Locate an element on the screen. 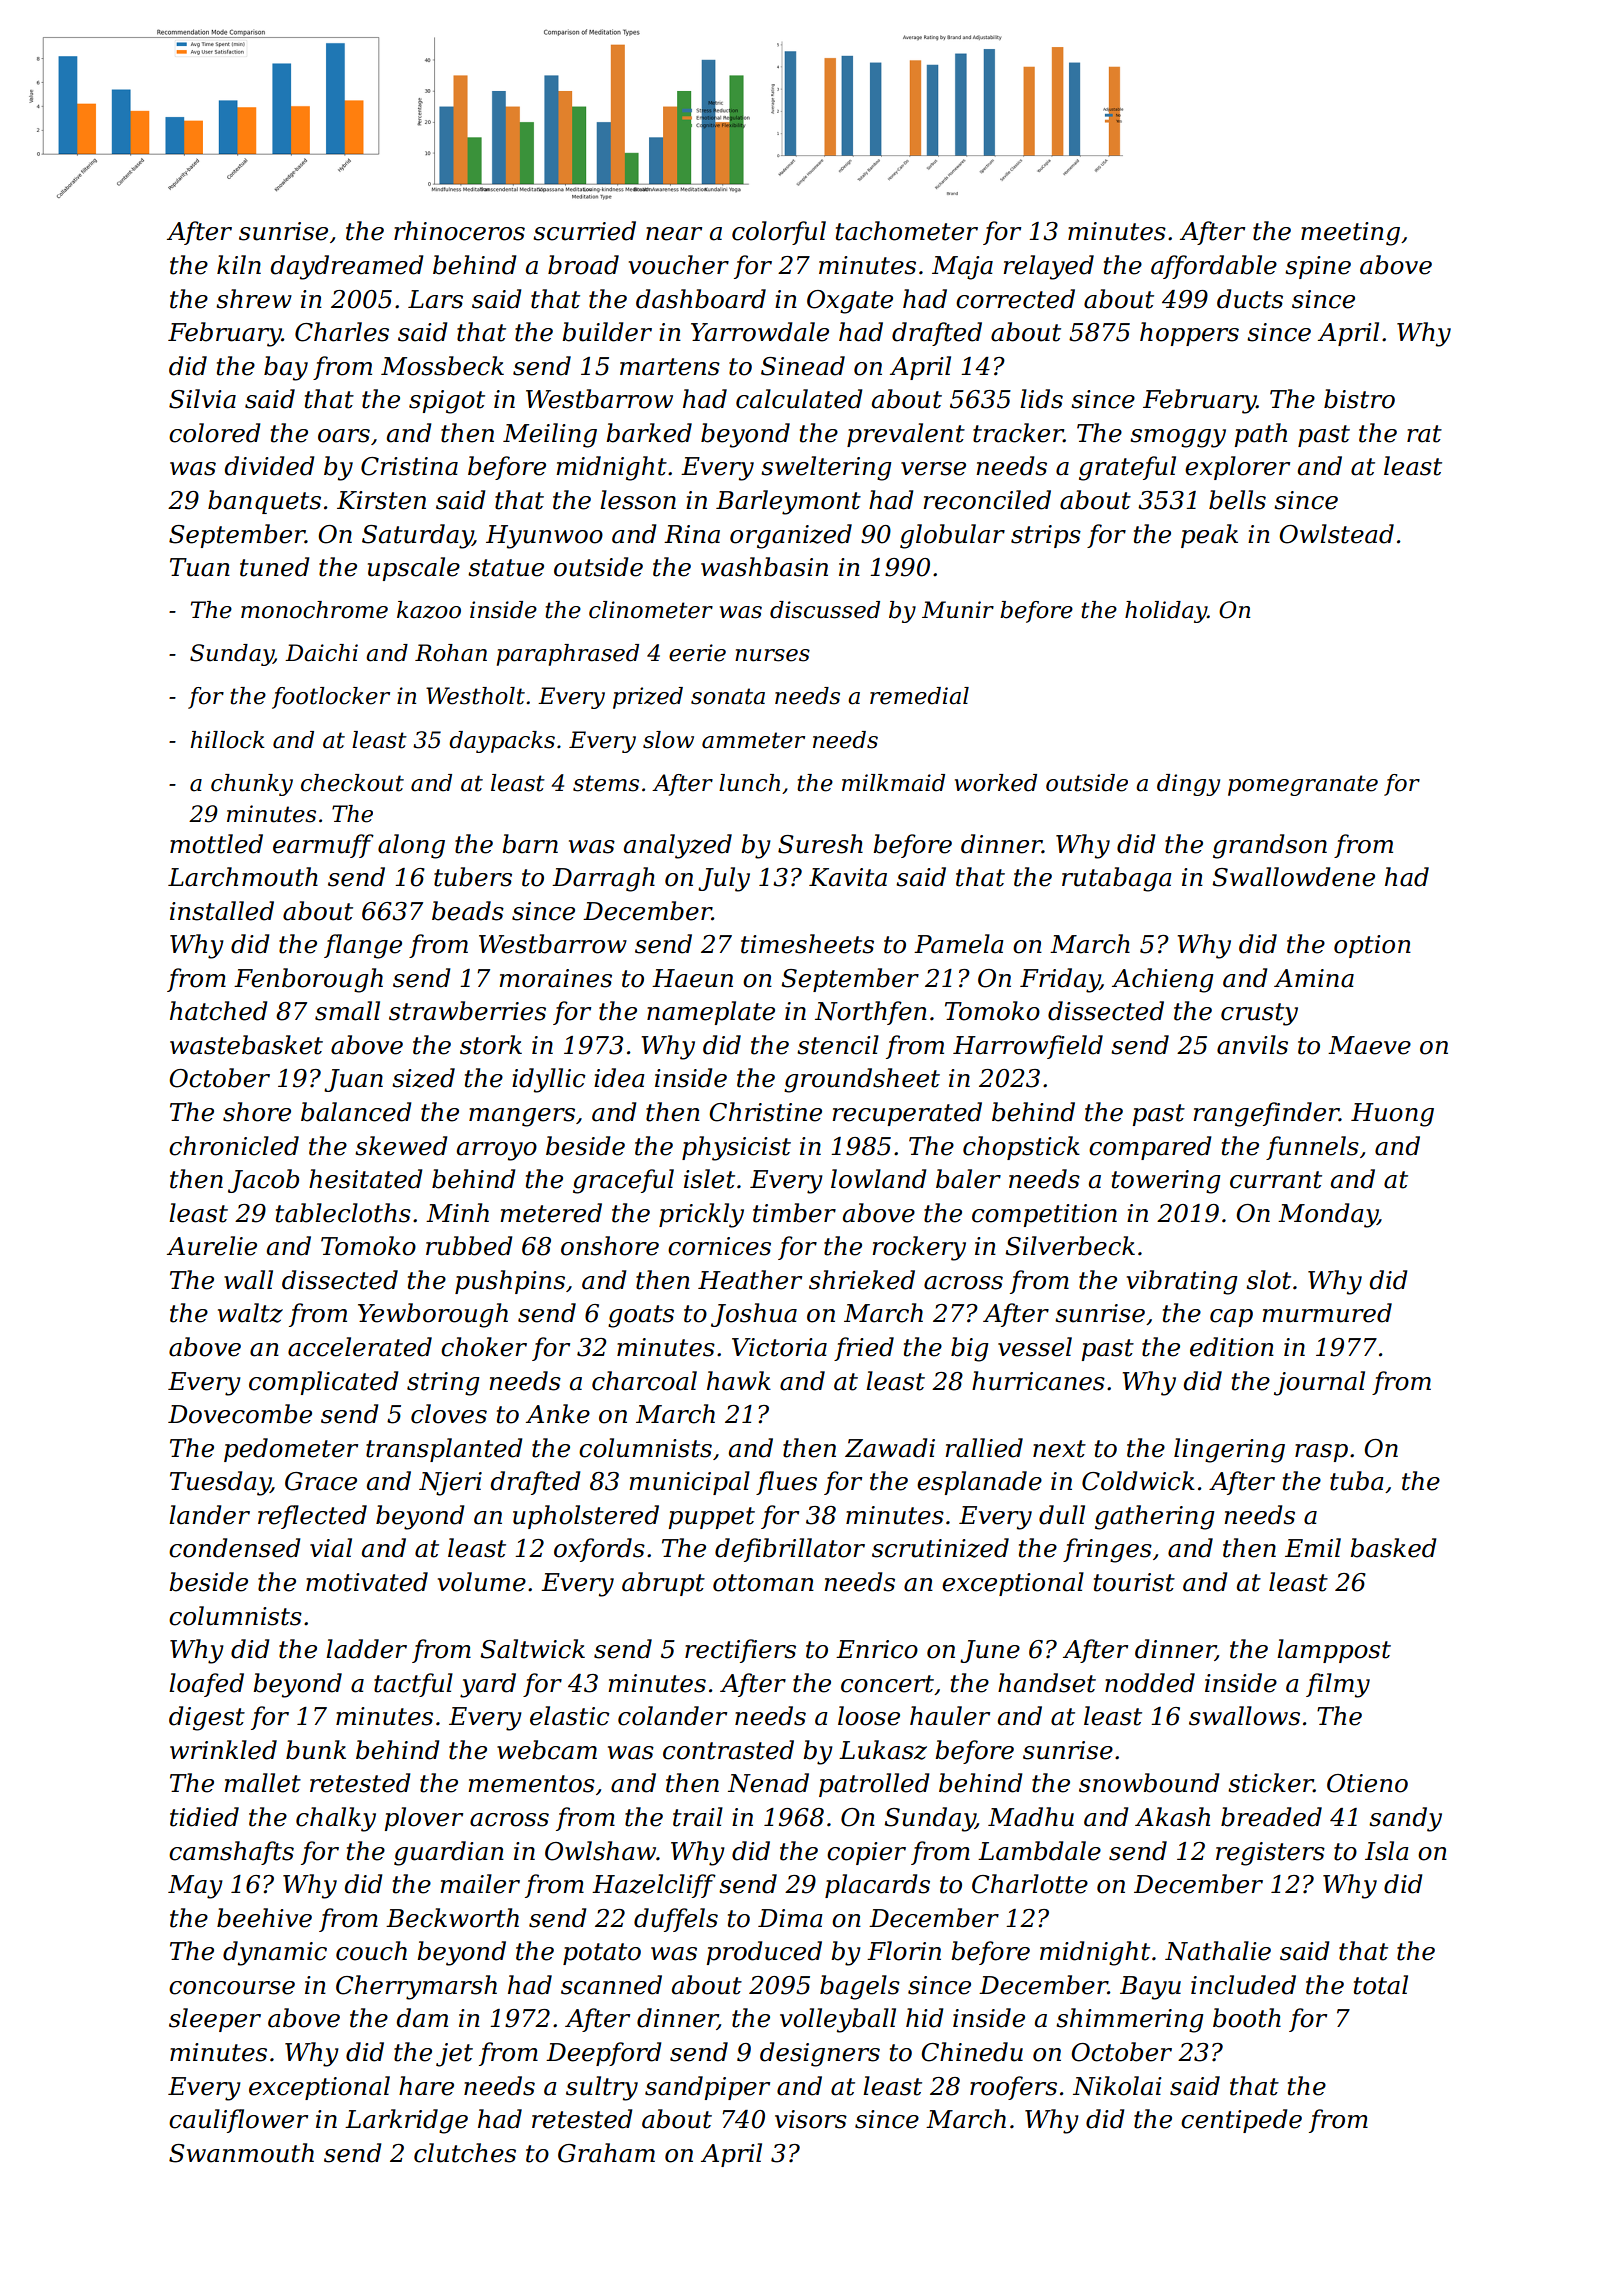 This screenshot has width=1620, height=2292. voucher is located at coordinates (679, 265).
